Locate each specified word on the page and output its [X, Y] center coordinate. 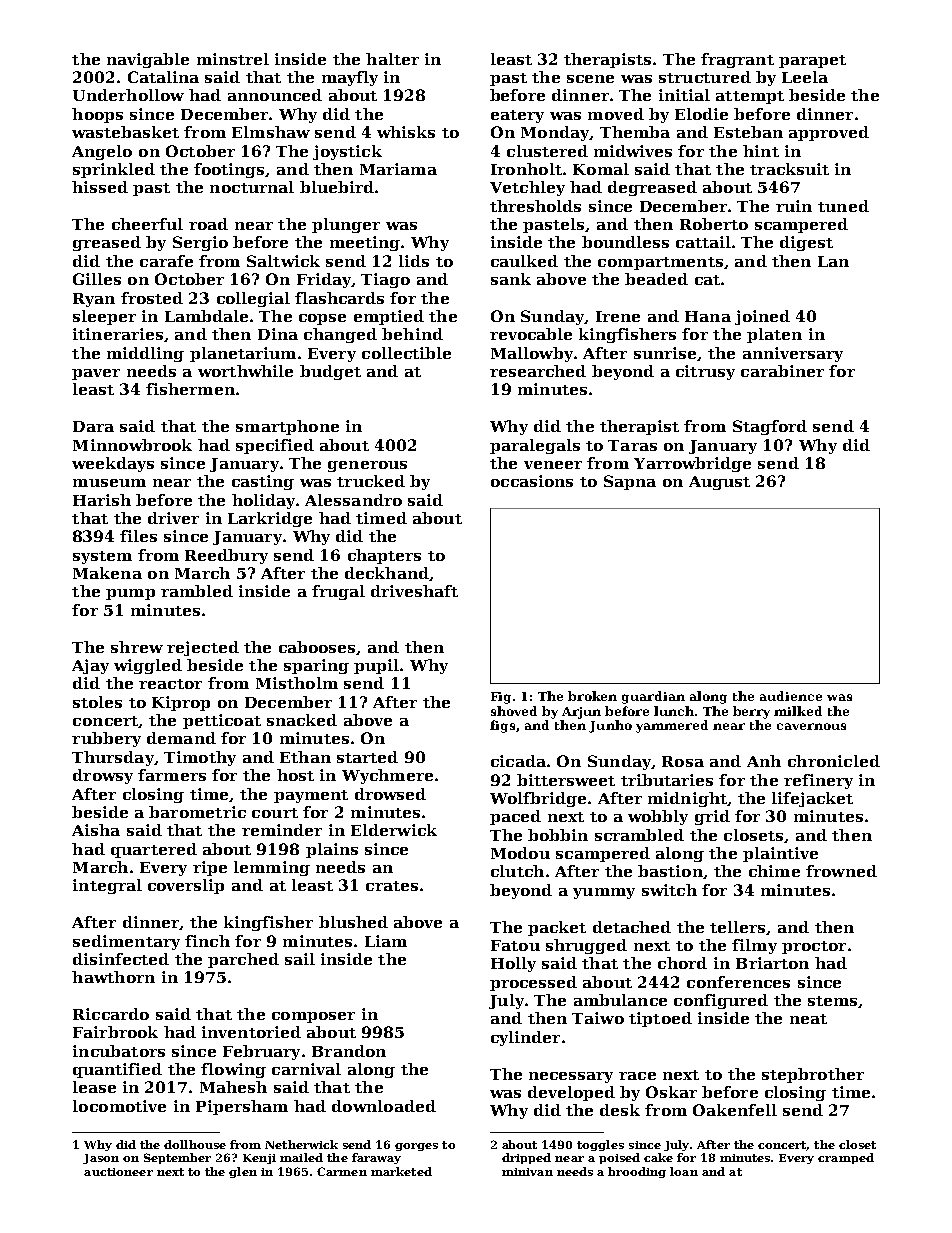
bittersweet [566, 780]
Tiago [385, 280]
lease [94, 1087]
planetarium [243, 354]
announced [275, 95]
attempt [750, 97]
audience [791, 696]
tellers [737, 927]
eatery [517, 116]
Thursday [113, 758]
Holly [513, 964]
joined [762, 317]
